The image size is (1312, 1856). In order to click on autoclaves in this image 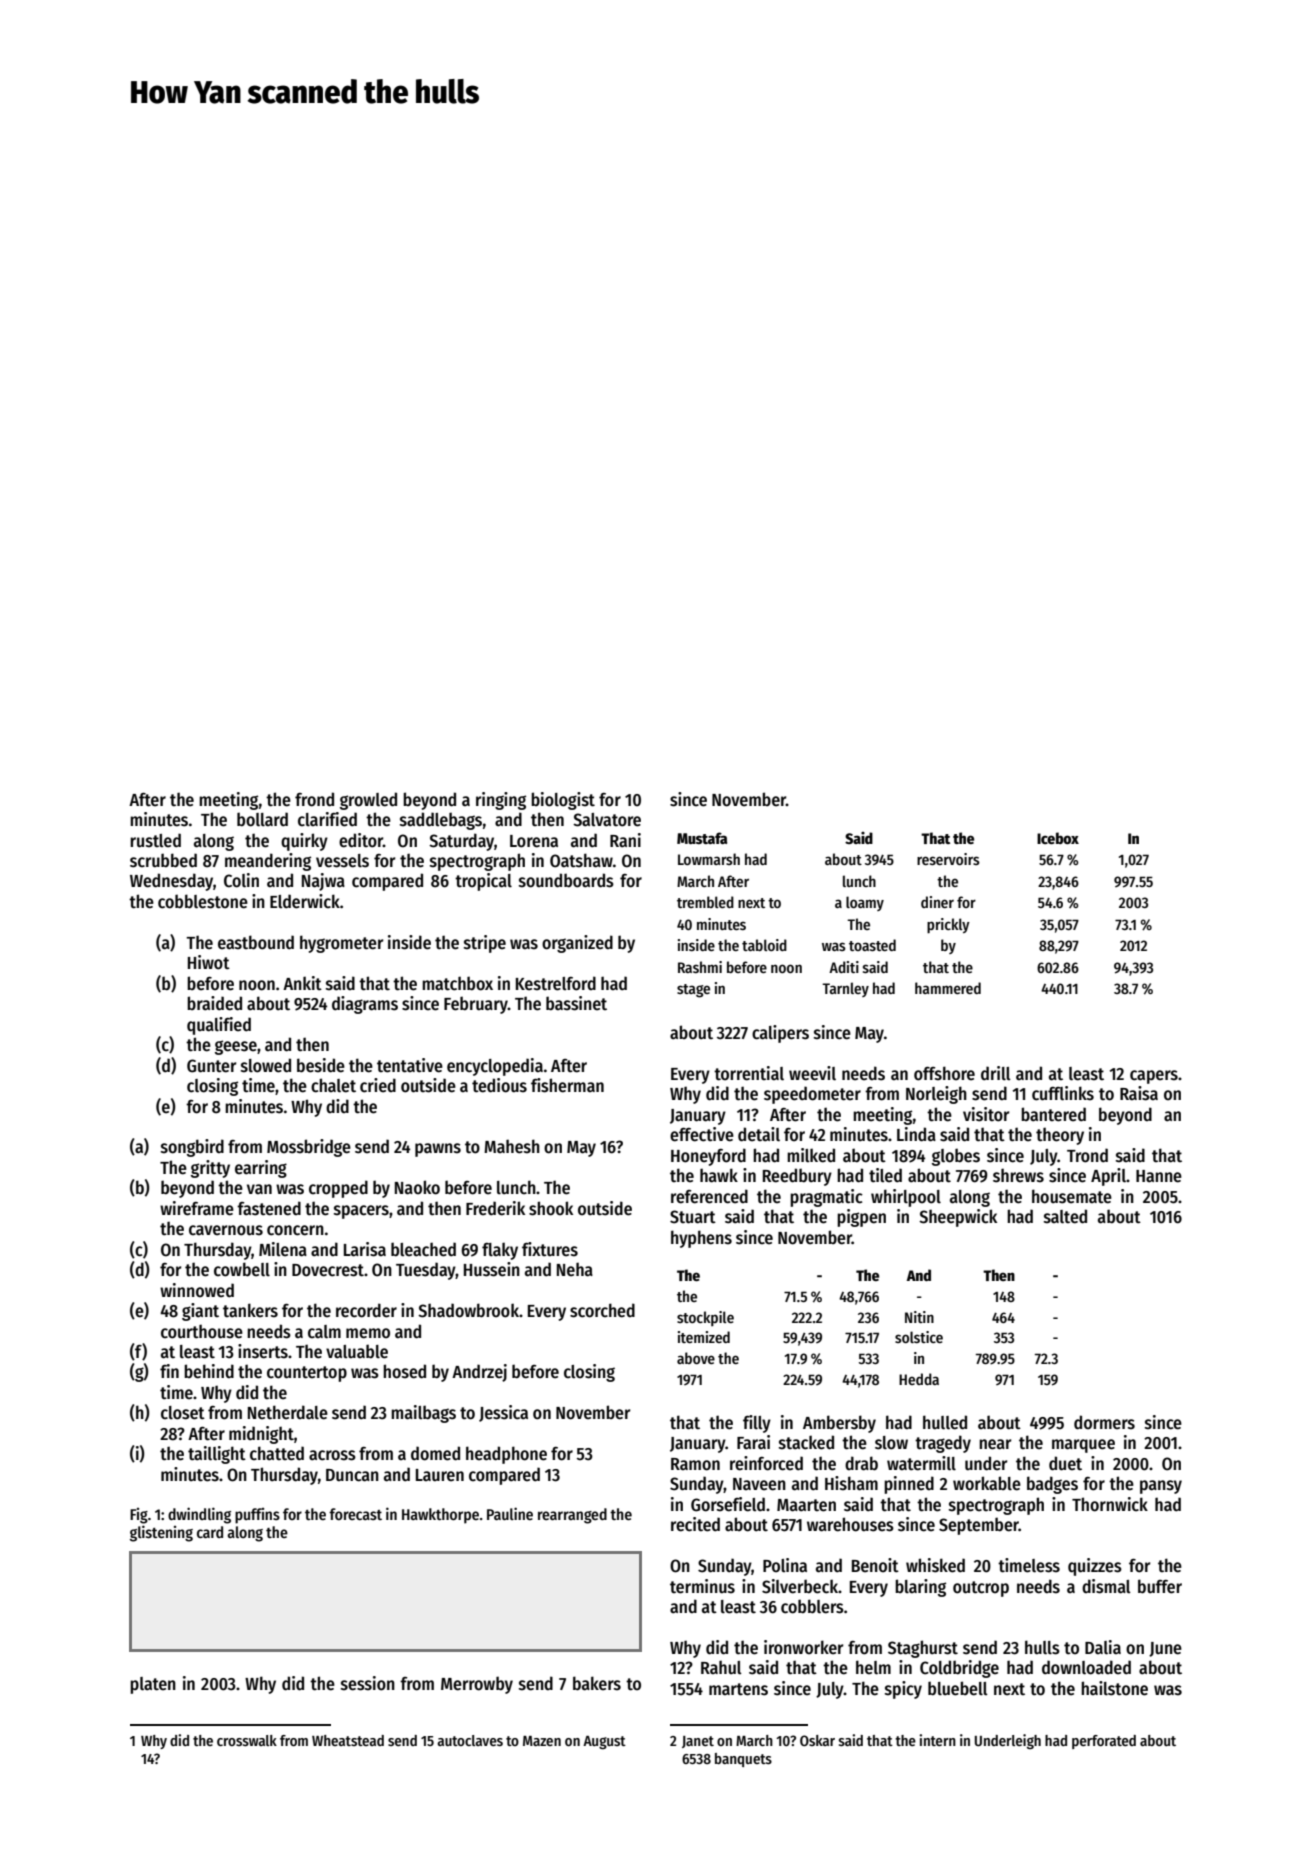, I will do `click(470, 1740)`.
